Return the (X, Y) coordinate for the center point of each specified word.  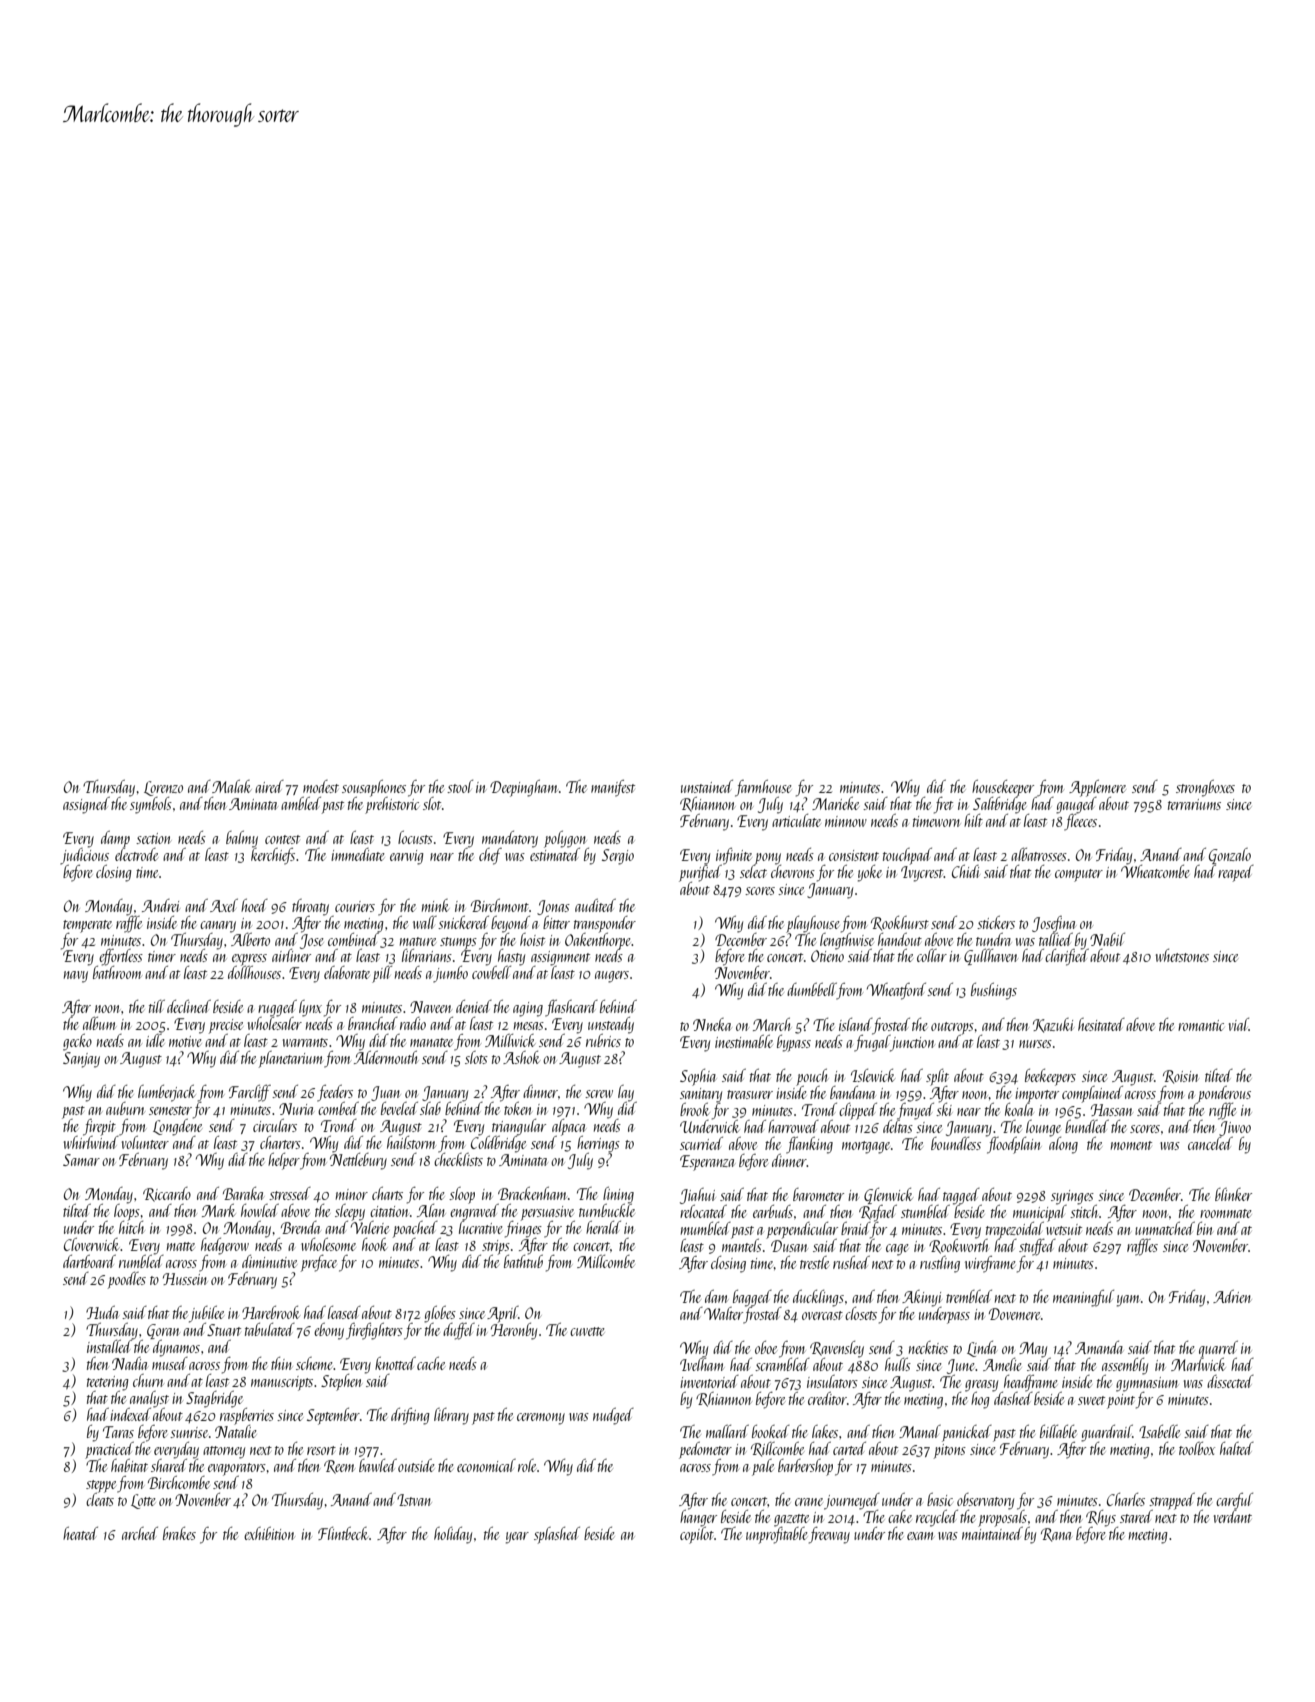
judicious (84, 855)
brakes (179, 1533)
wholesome (328, 1244)
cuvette (587, 1331)
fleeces (1080, 822)
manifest (613, 788)
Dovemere (1014, 1314)
